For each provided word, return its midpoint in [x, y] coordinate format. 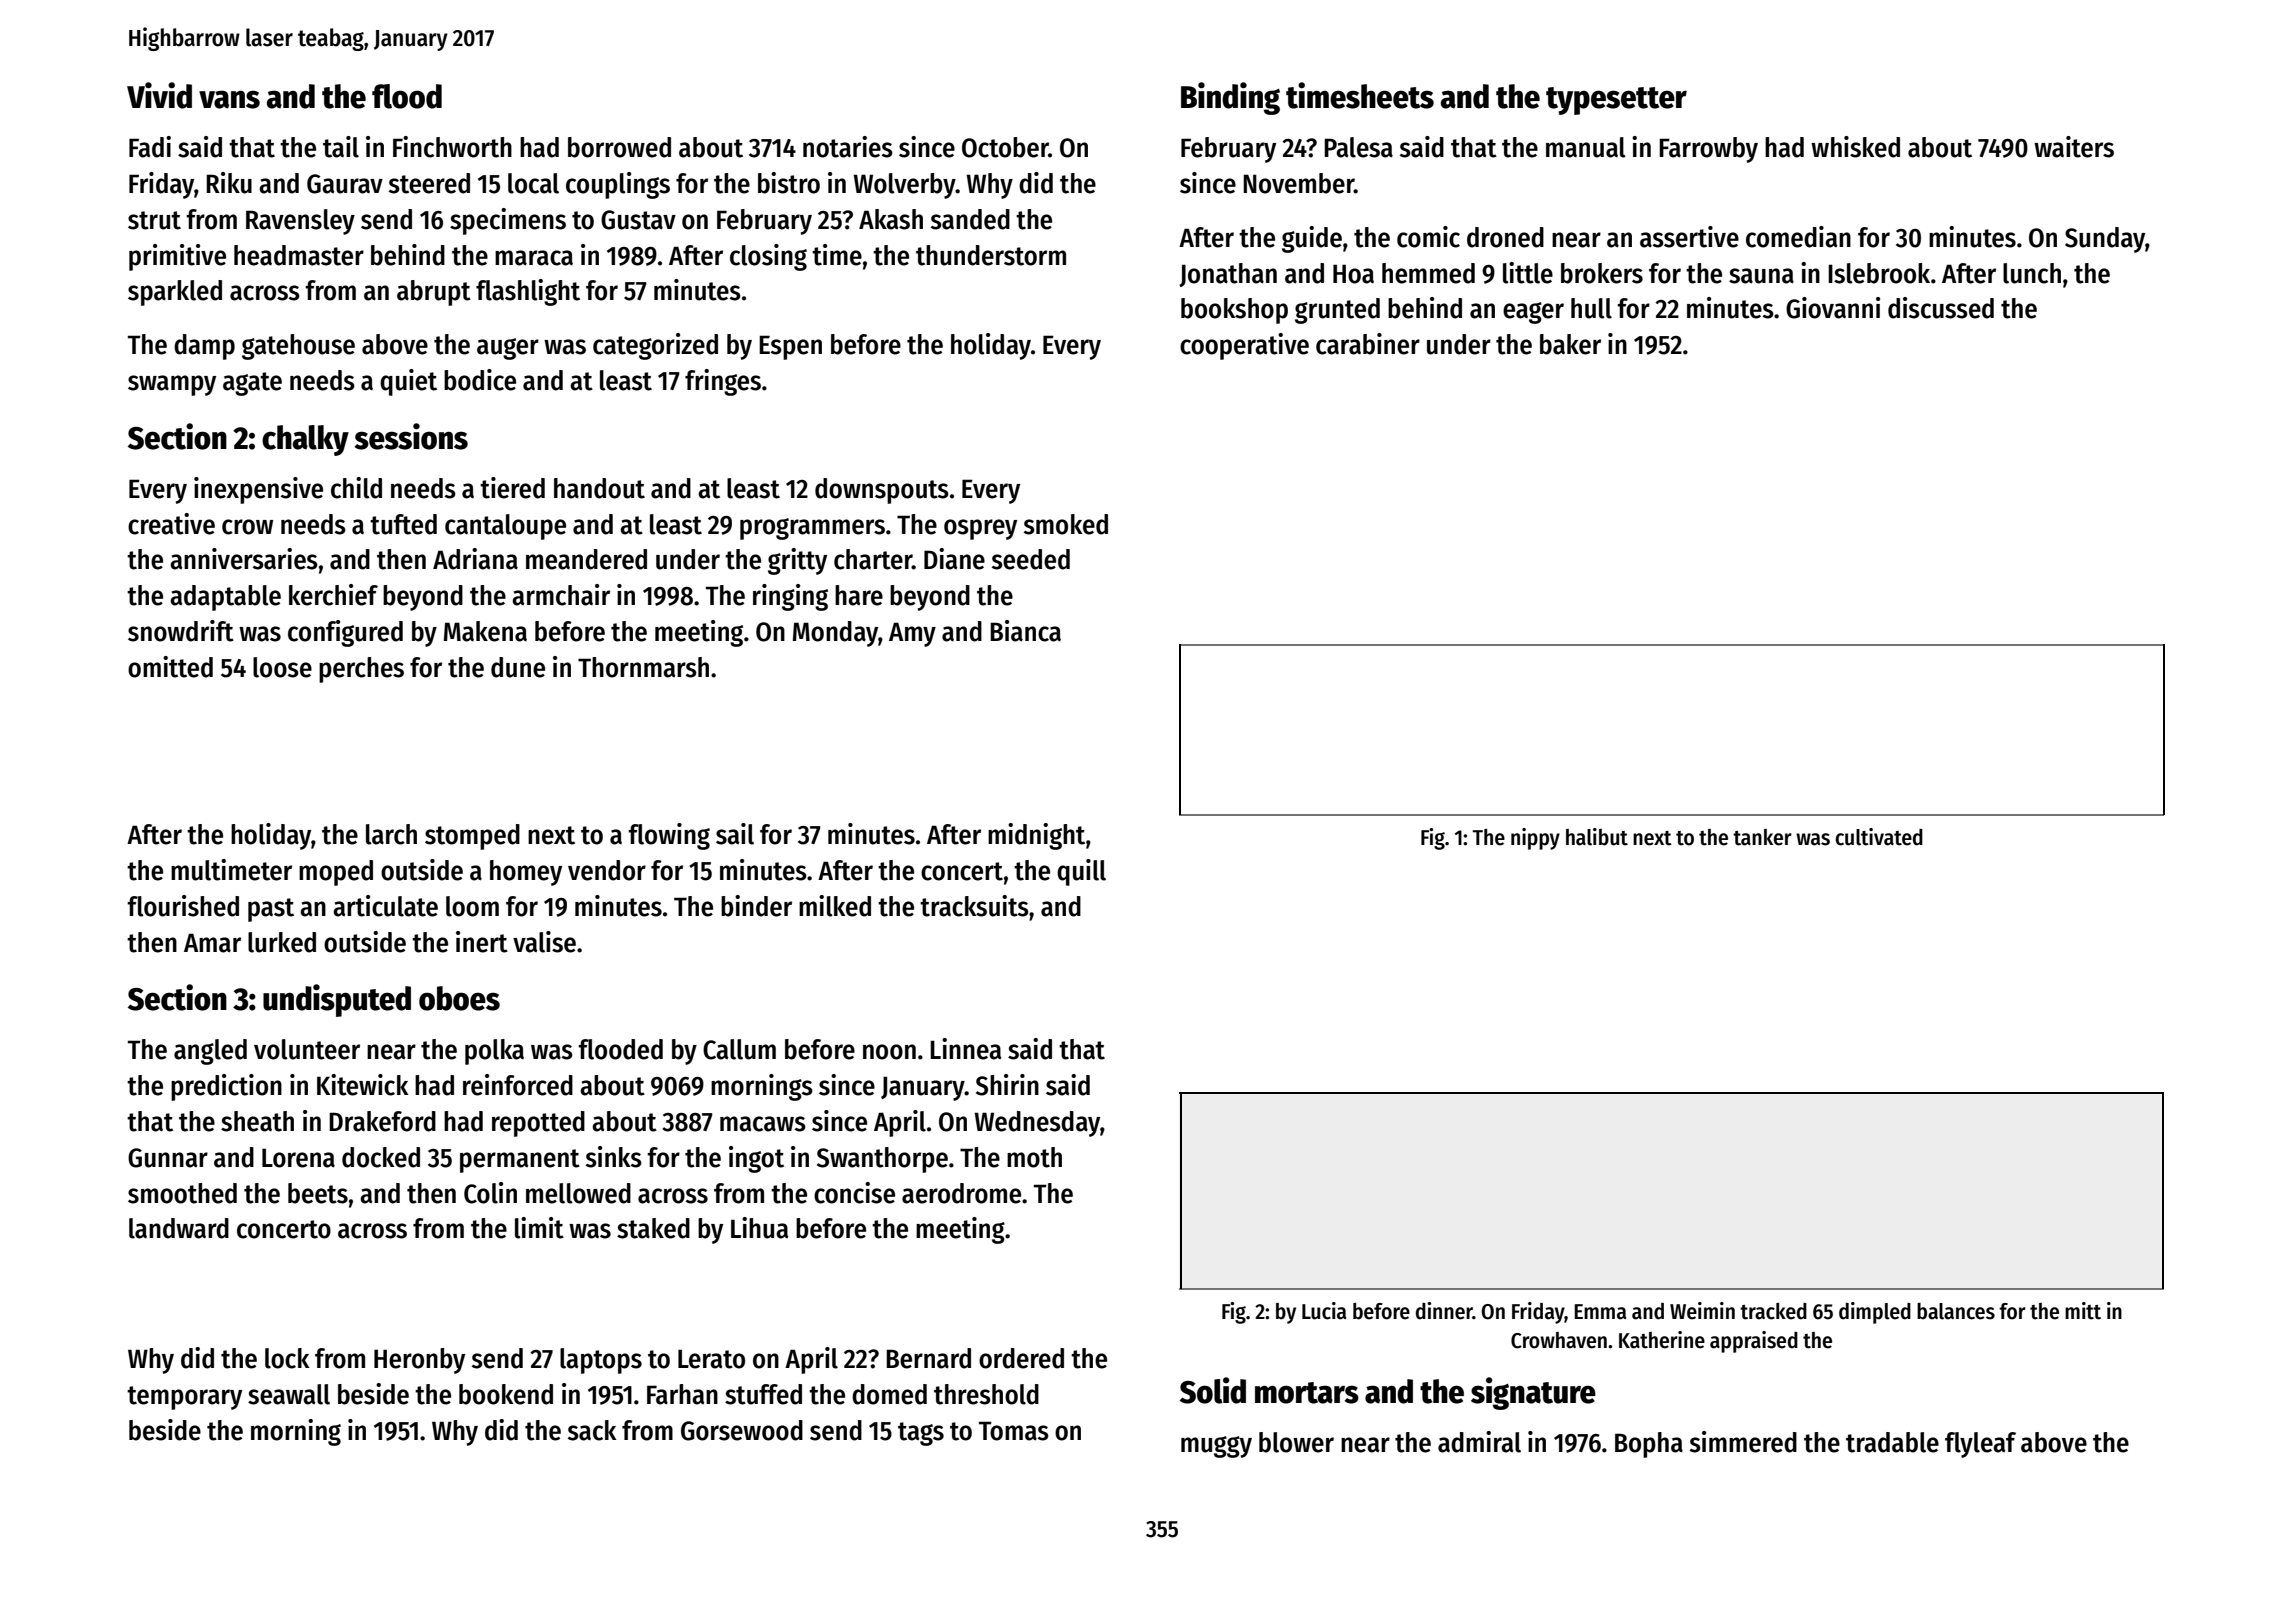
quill [1081, 872]
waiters [2074, 147]
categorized [655, 346]
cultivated [1879, 837]
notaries [848, 147]
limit [539, 1228]
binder [756, 906]
